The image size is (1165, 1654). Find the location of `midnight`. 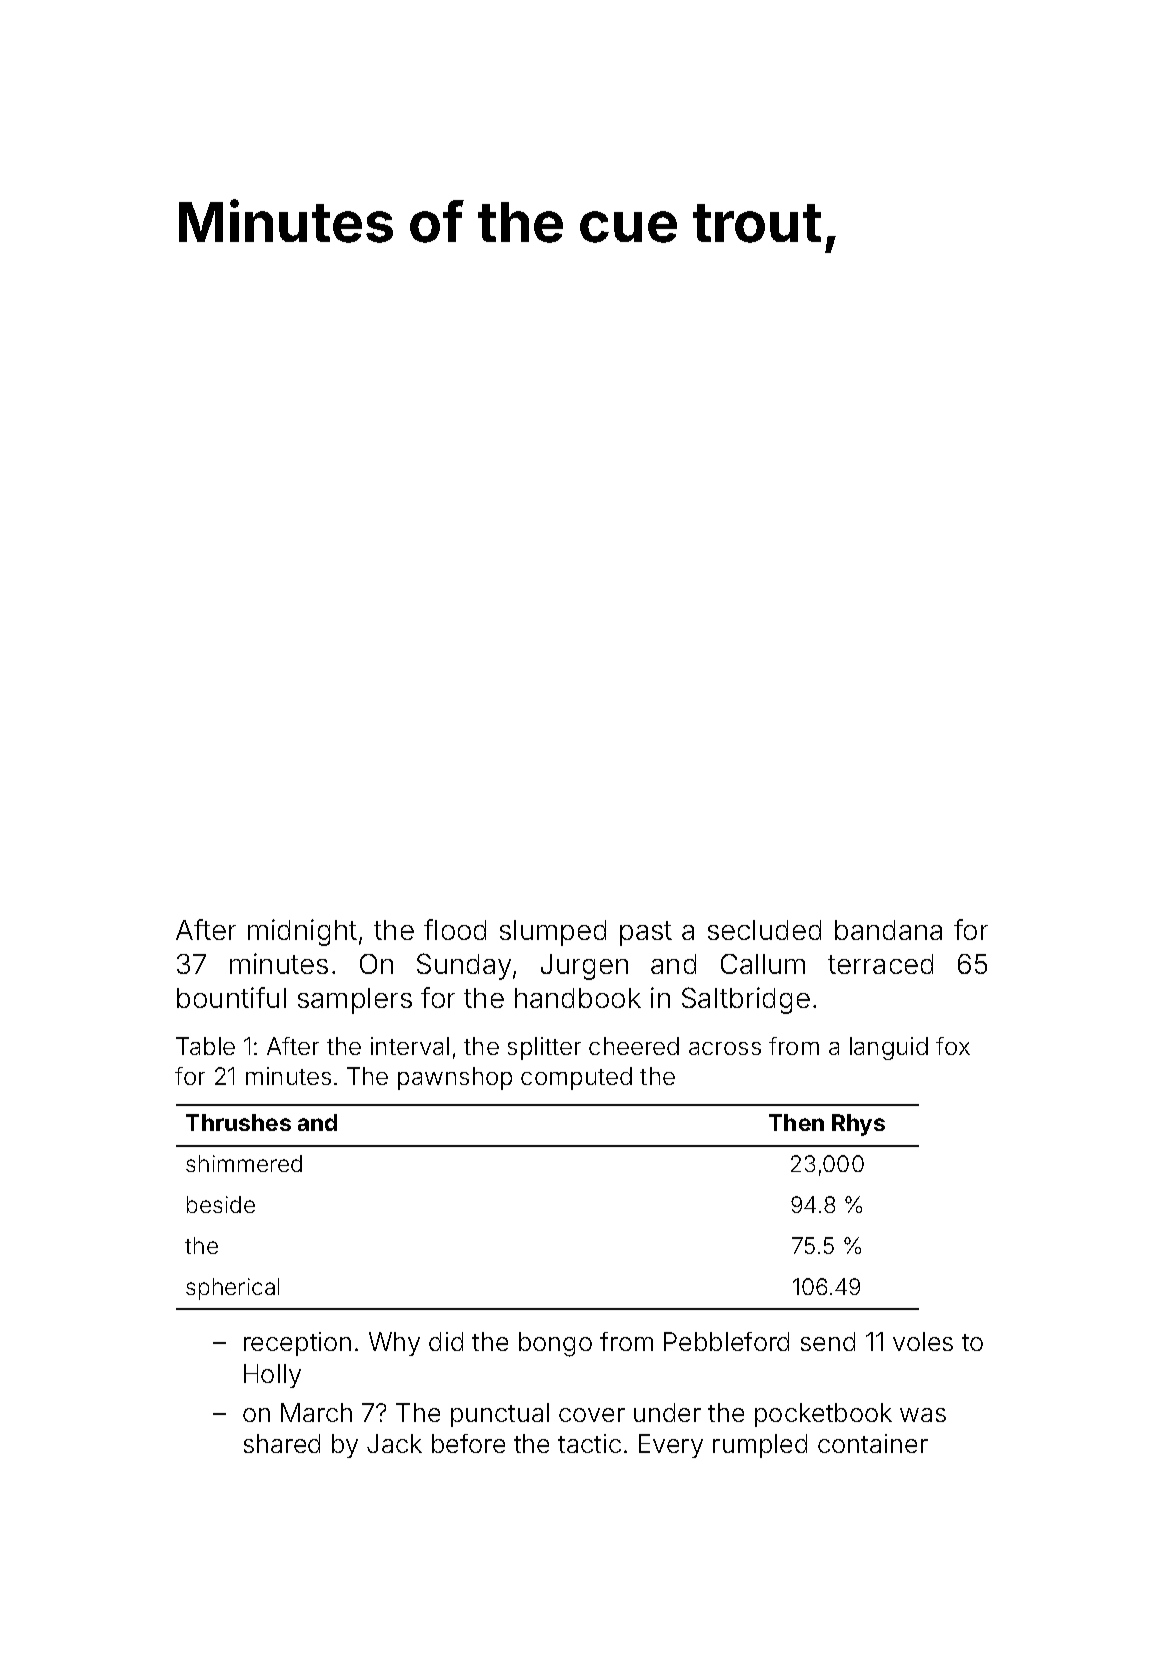

midnight is located at coordinates (302, 932).
